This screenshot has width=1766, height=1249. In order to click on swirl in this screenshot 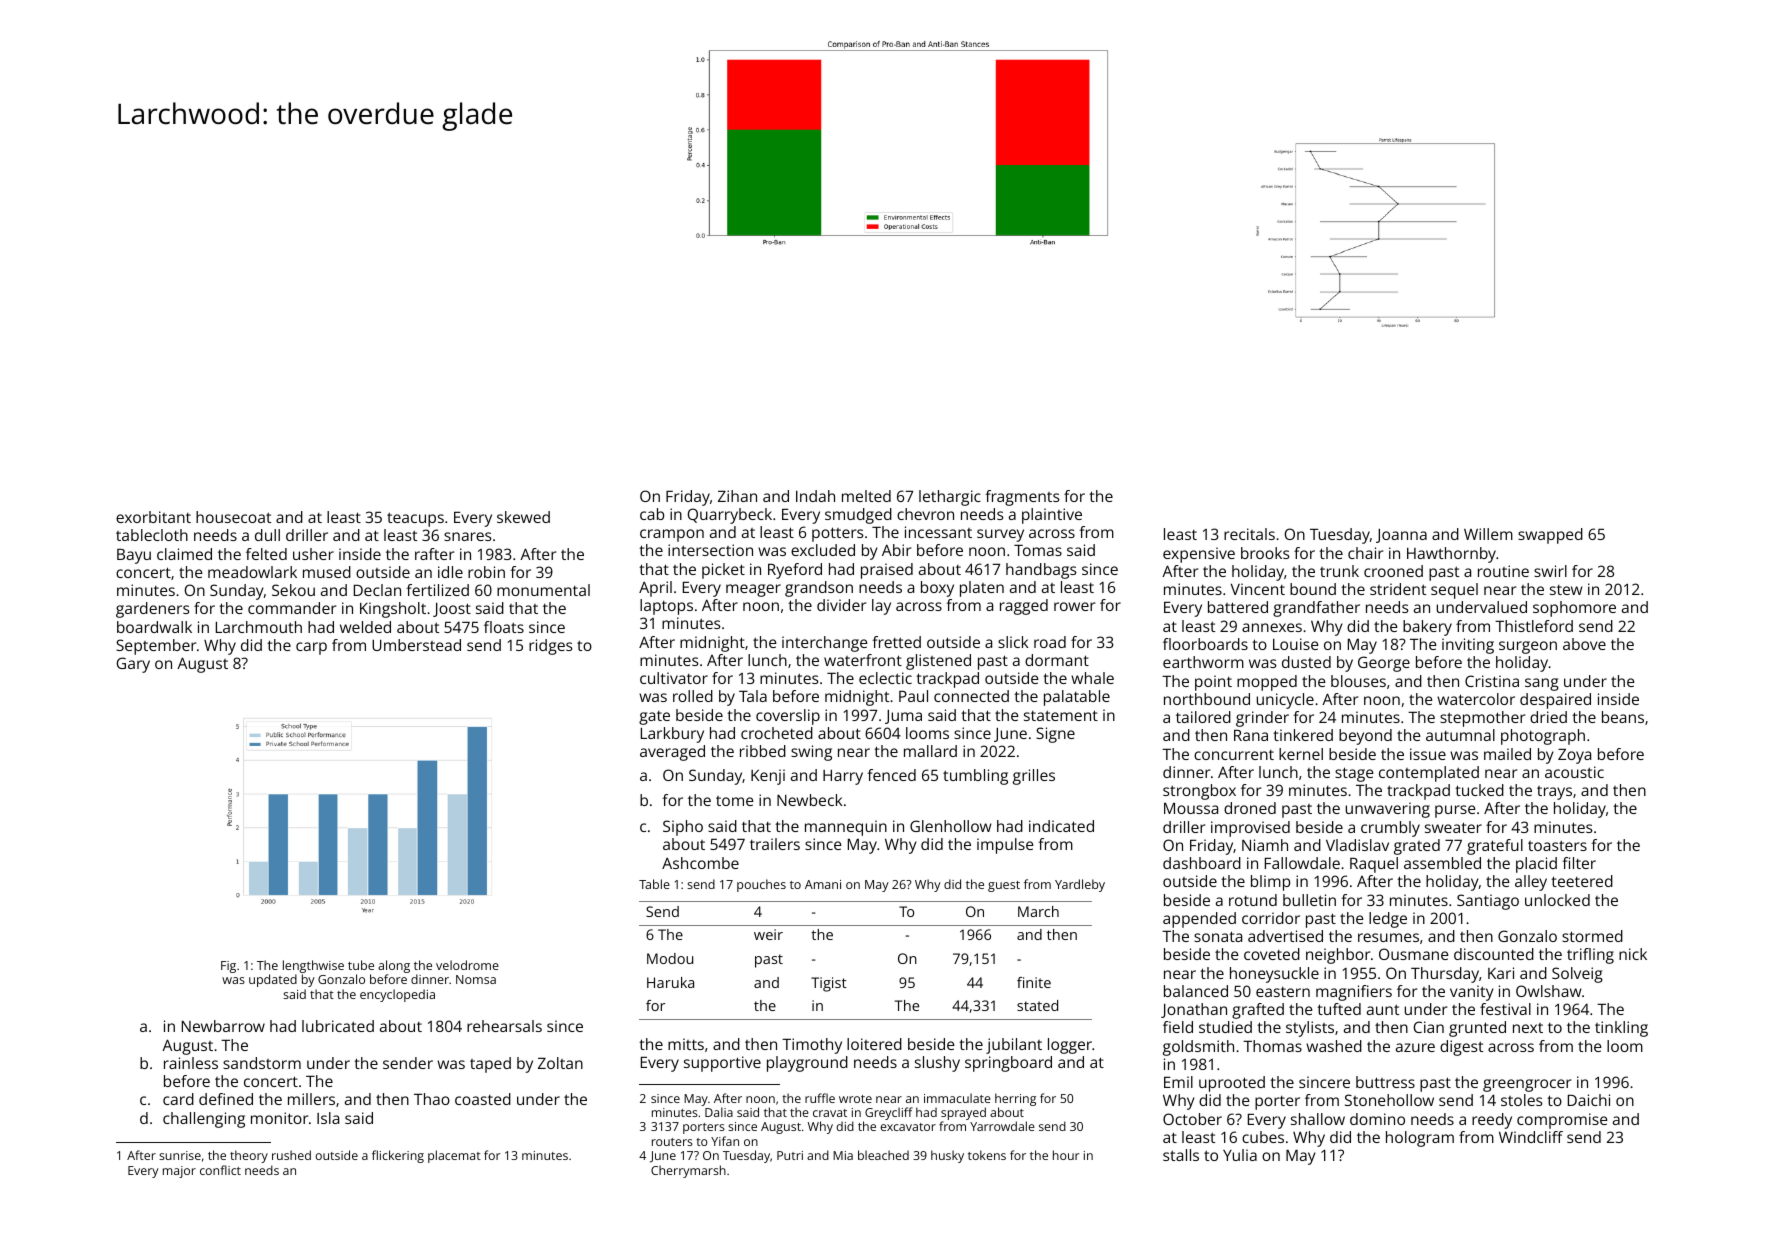, I will do `click(1550, 571)`.
